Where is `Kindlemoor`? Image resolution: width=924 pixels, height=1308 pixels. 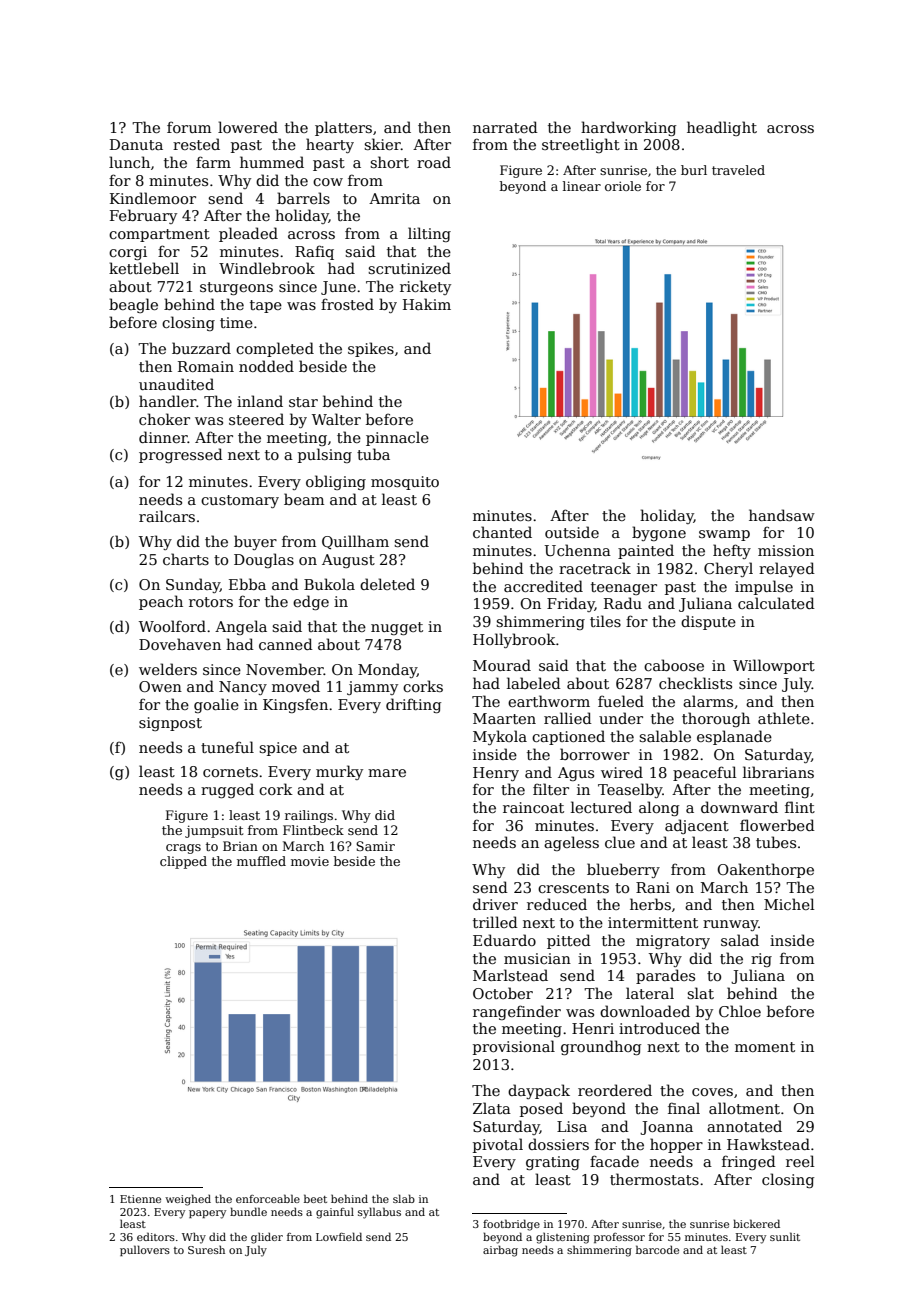 Kindlemoor is located at coordinates (153, 198).
